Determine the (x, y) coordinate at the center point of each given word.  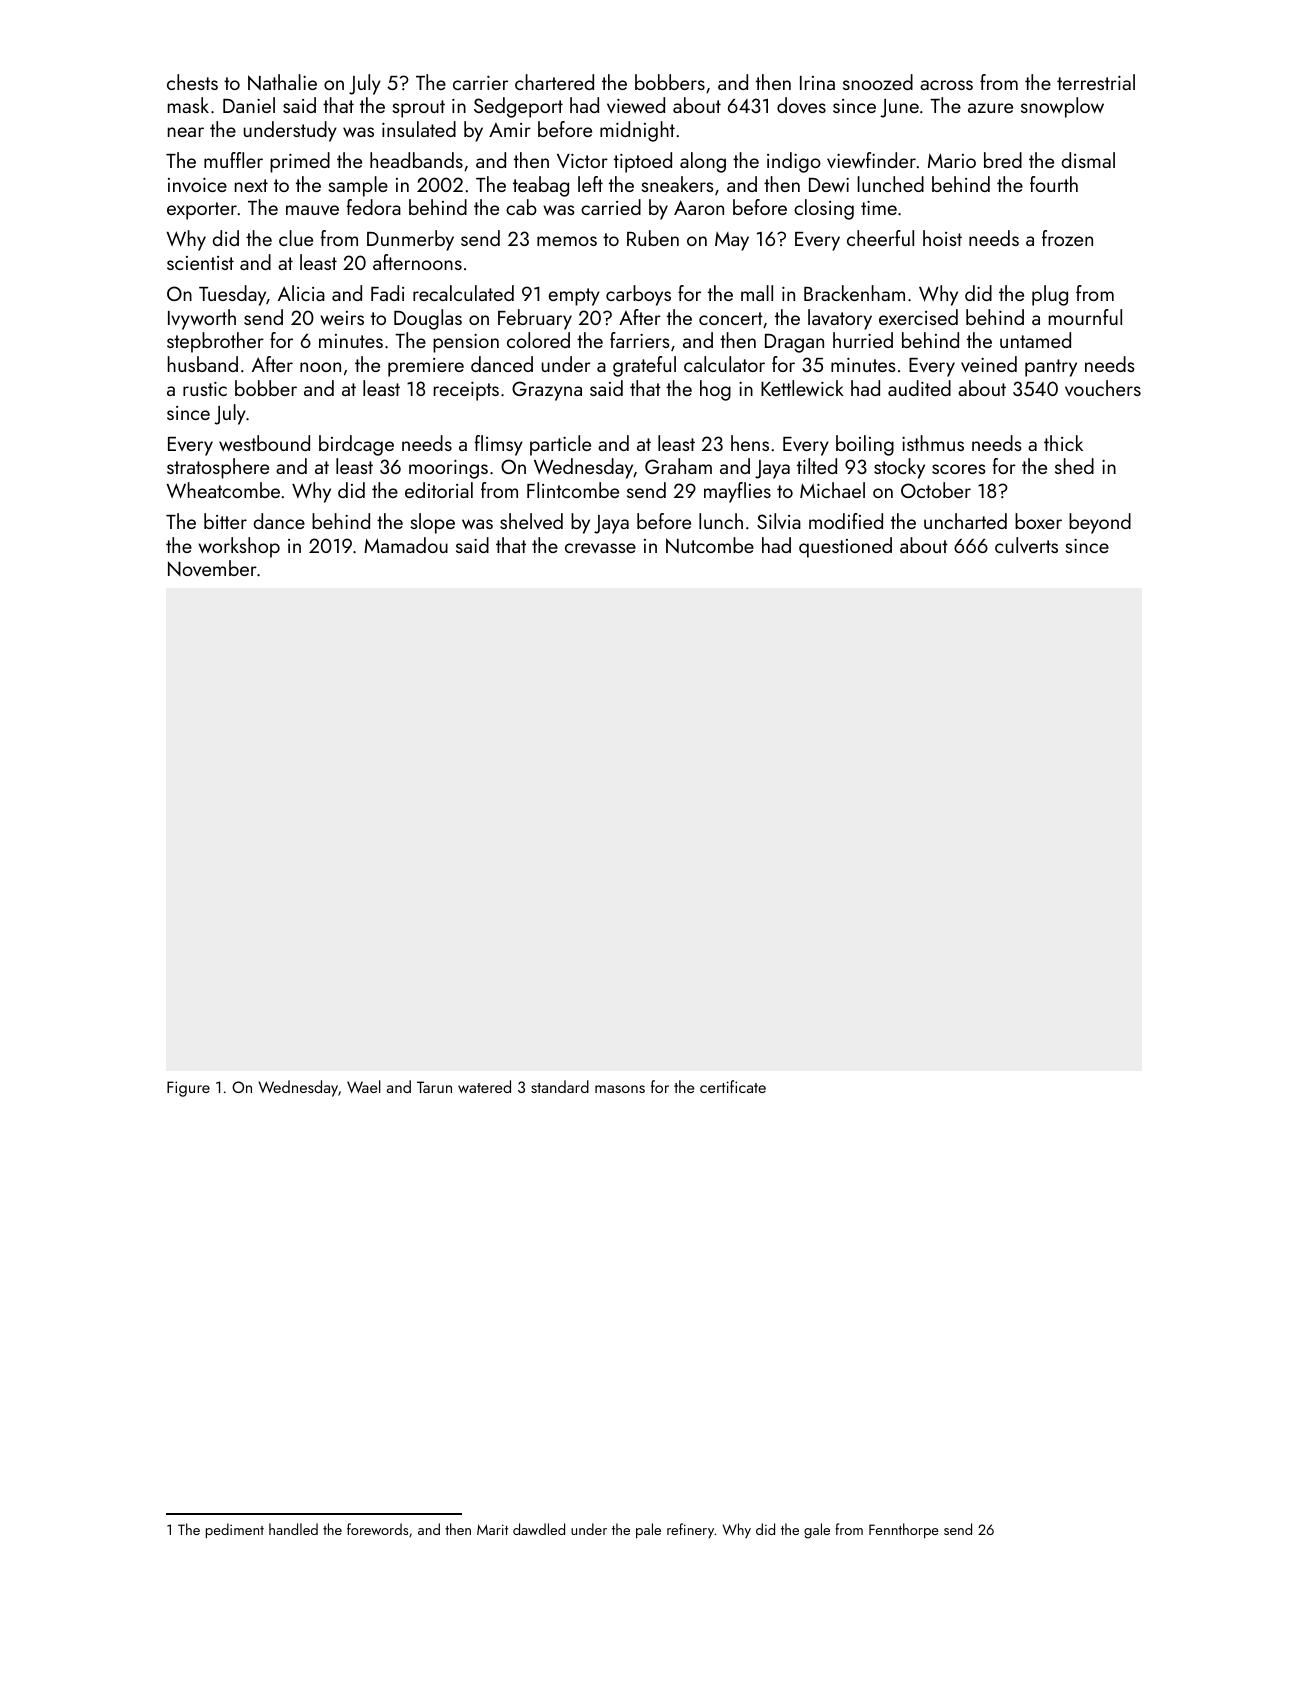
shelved (531, 521)
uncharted (965, 521)
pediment (235, 1530)
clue (296, 238)
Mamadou (406, 545)
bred (1003, 160)
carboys (638, 295)
